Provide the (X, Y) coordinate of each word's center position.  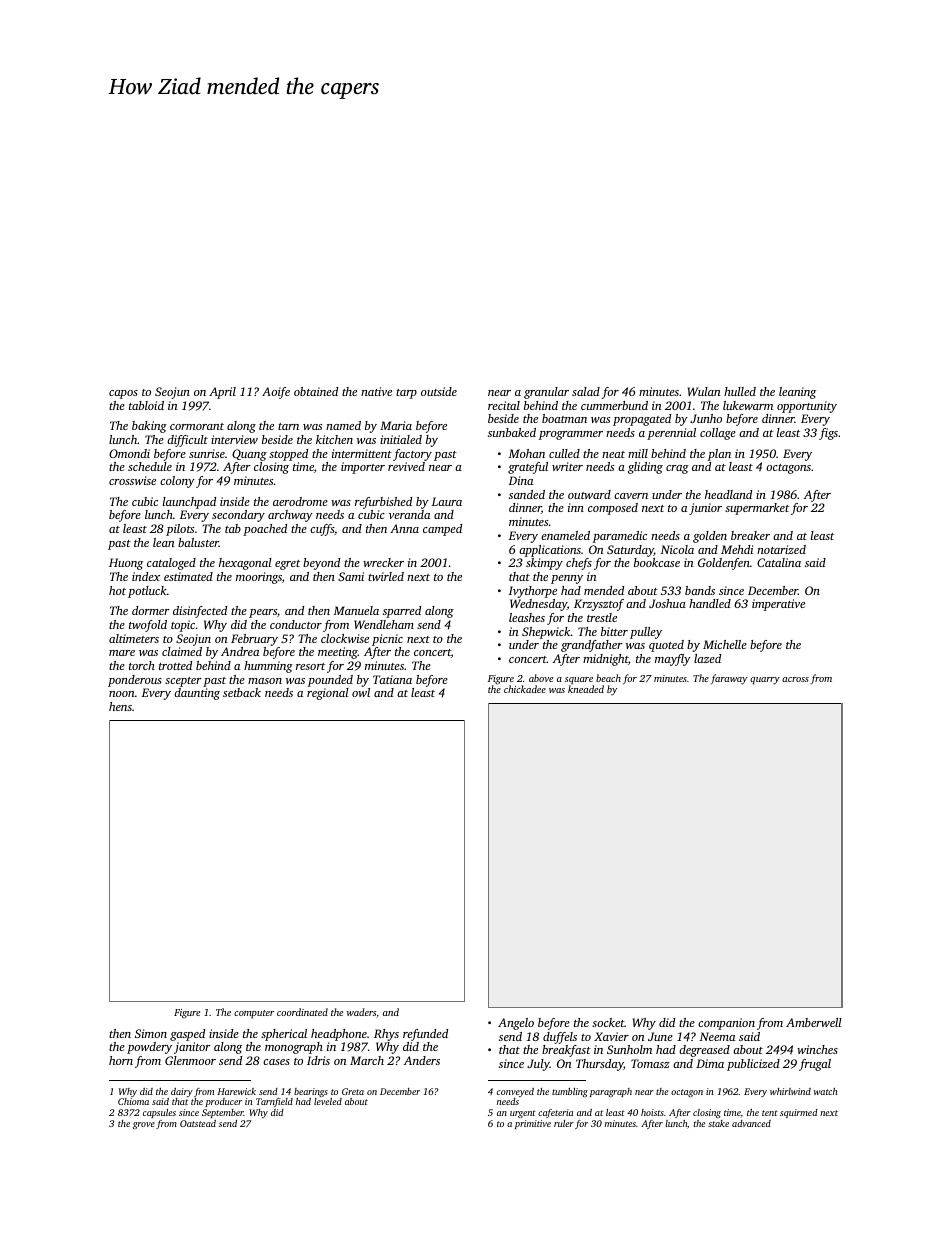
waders (361, 1012)
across (795, 679)
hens (120, 706)
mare (122, 653)
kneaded (586, 689)
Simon (151, 1033)
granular (546, 393)
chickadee (525, 689)
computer (254, 1014)
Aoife (276, 393)
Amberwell (814, 1022)
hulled (740, 391)
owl (361, 692)
